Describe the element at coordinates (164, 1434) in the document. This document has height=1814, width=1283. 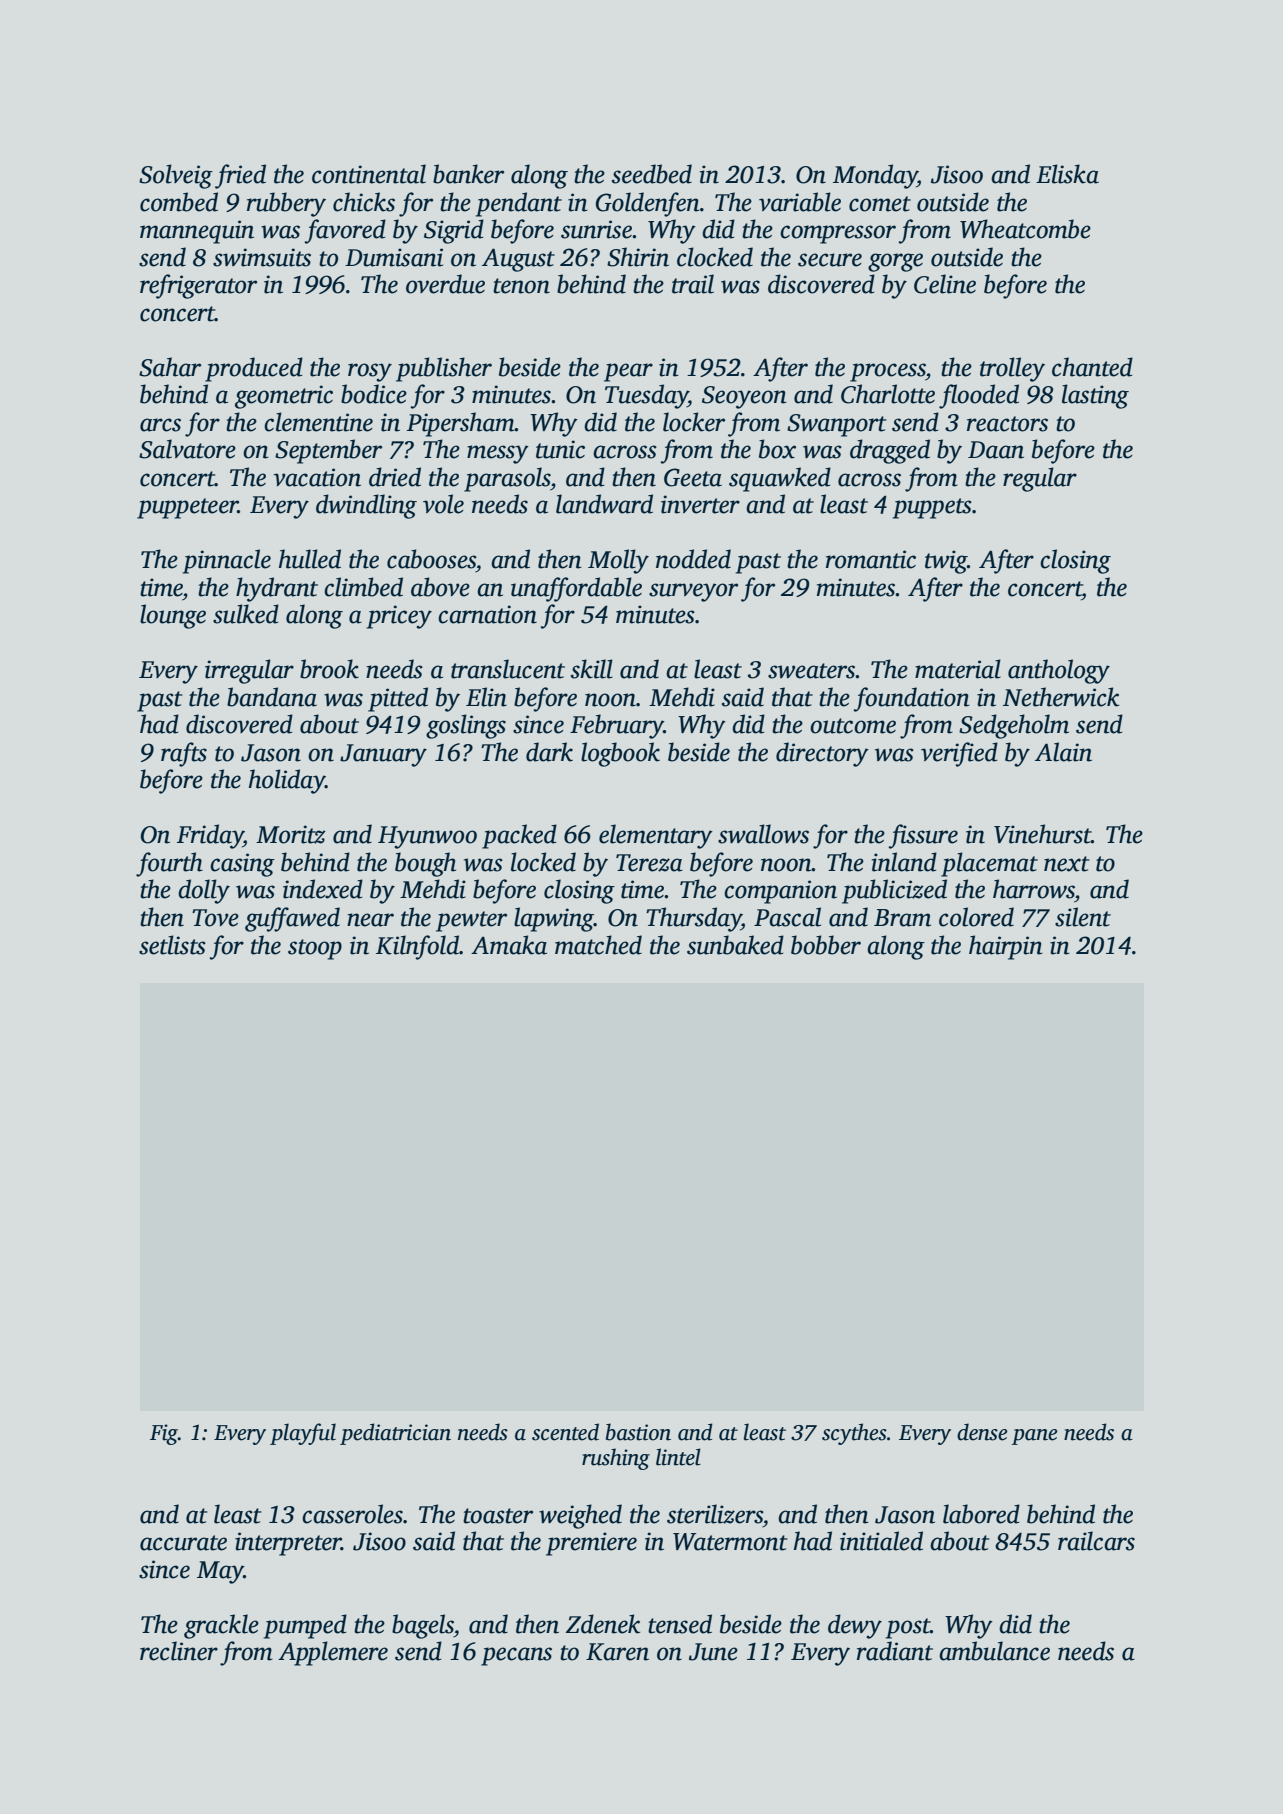
I see `Fig` at that location.
